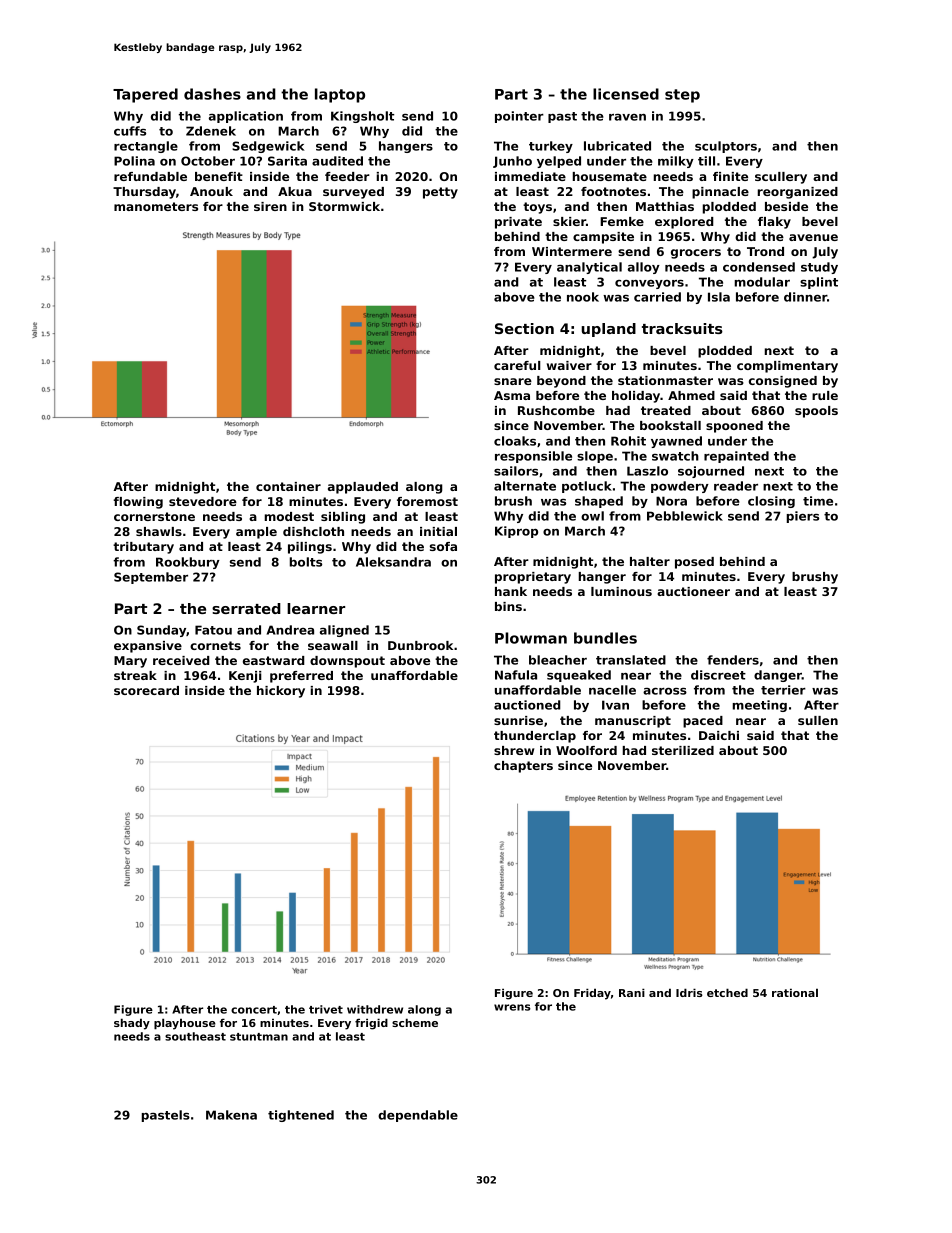 Image resolution: width=952 pixels, height=1233 pixels. What do you see at coordinates (212, 94) in the screenshot?
I see `dashes` at bounding box center [212, 94].
